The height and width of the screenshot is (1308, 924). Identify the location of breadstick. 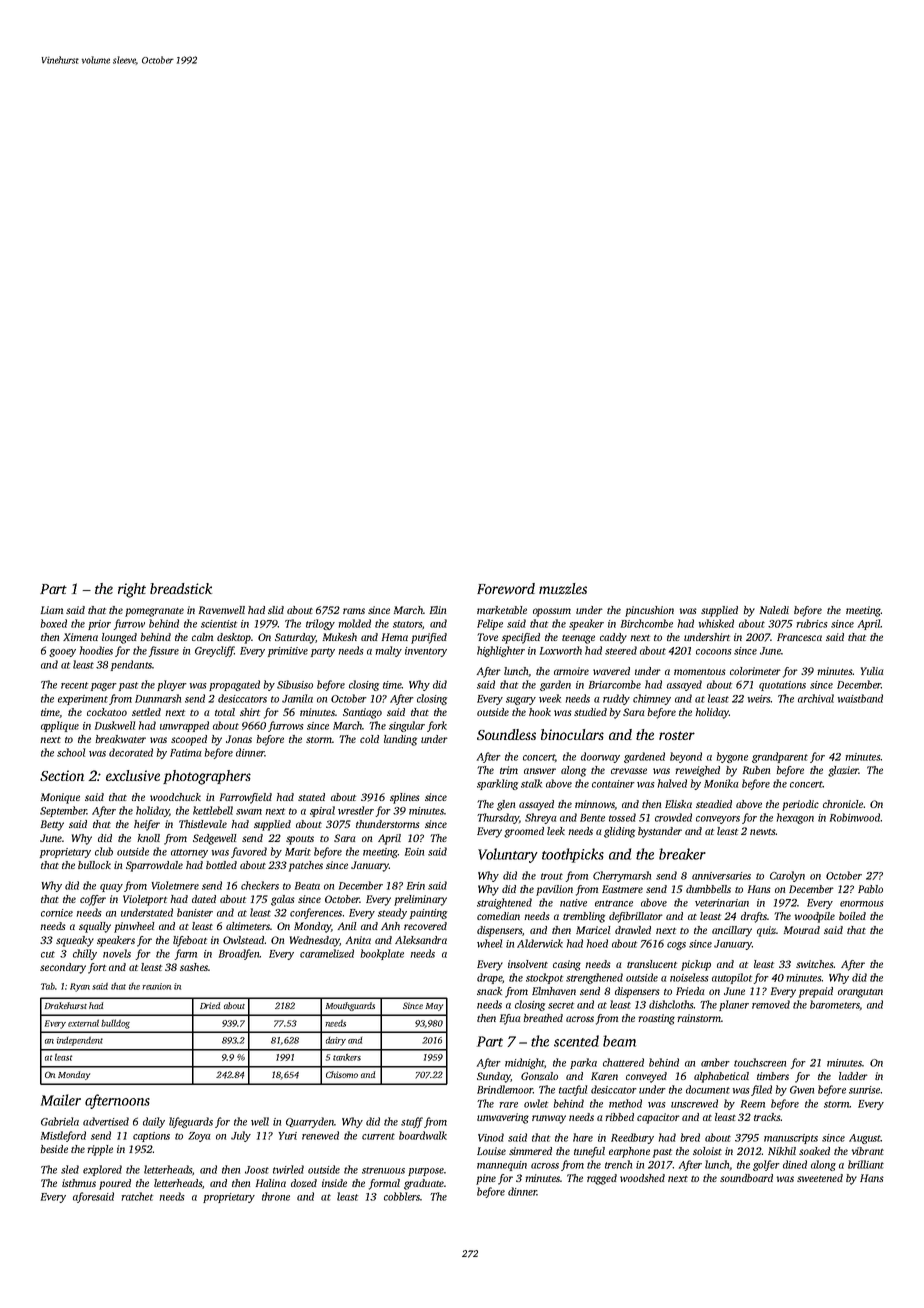
(181, 588).
